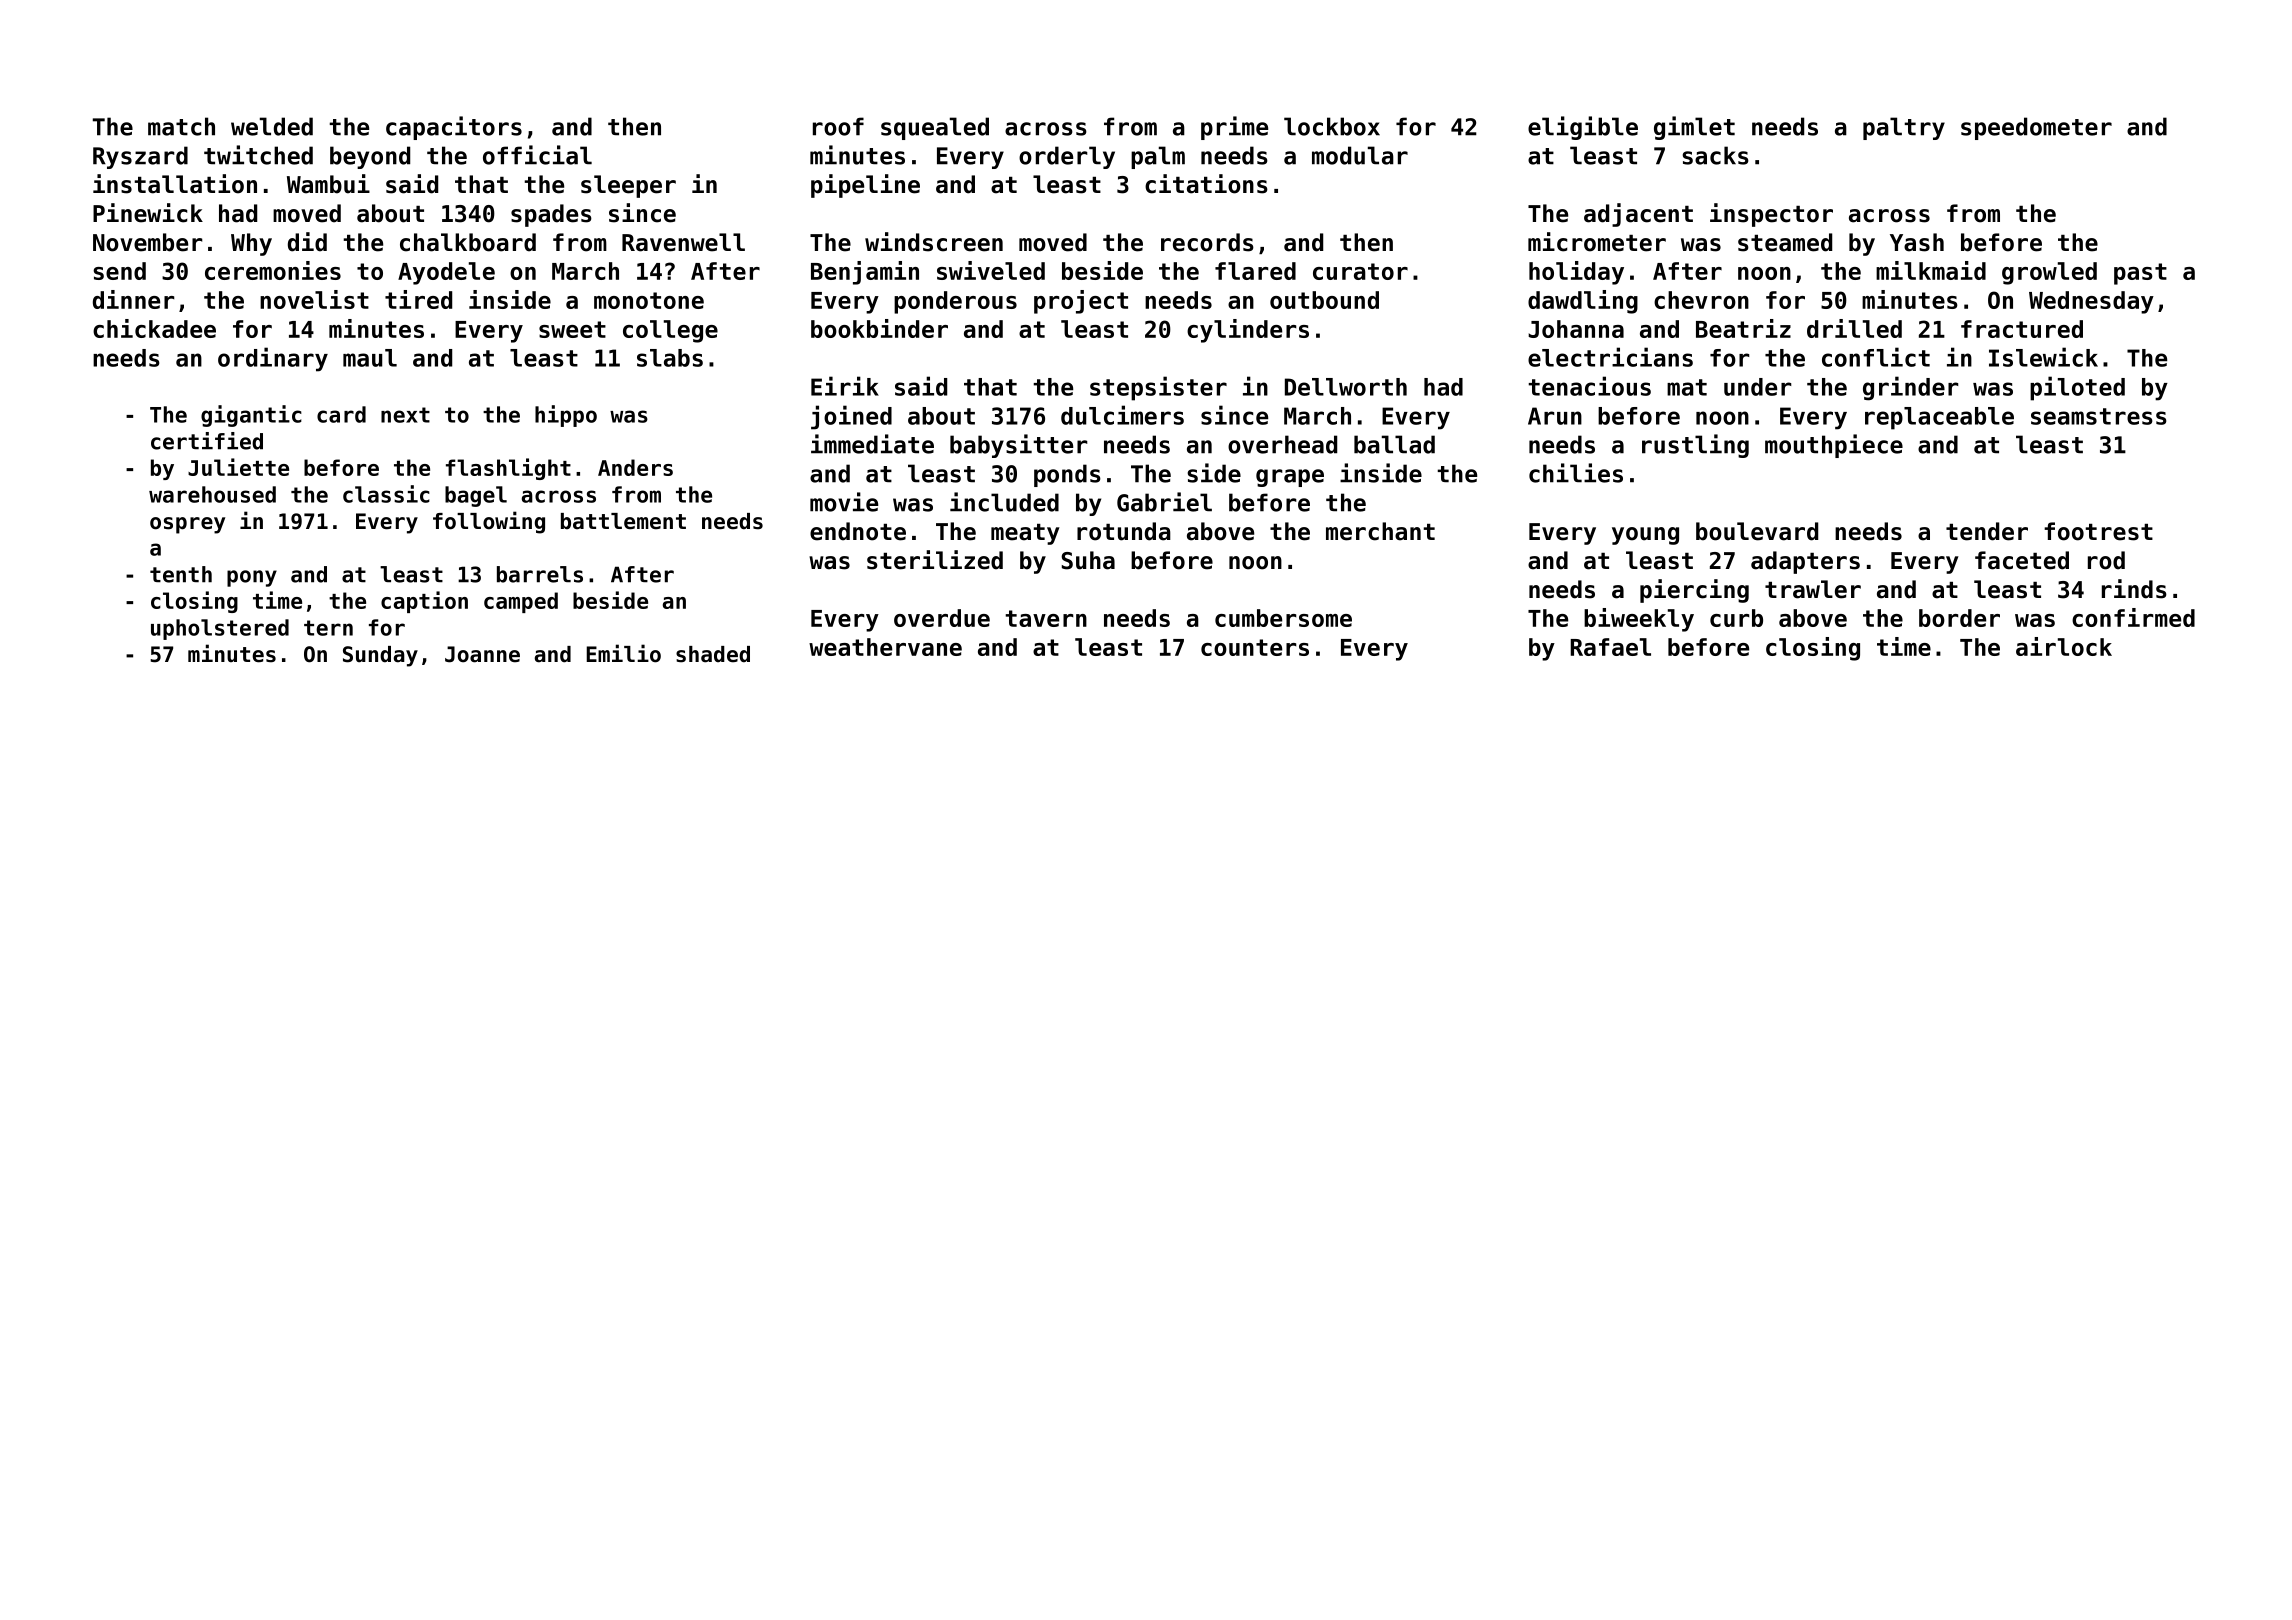  Describe the element at coordinates (2064, 646) in the screenshot. I see `airlock` at that location.
